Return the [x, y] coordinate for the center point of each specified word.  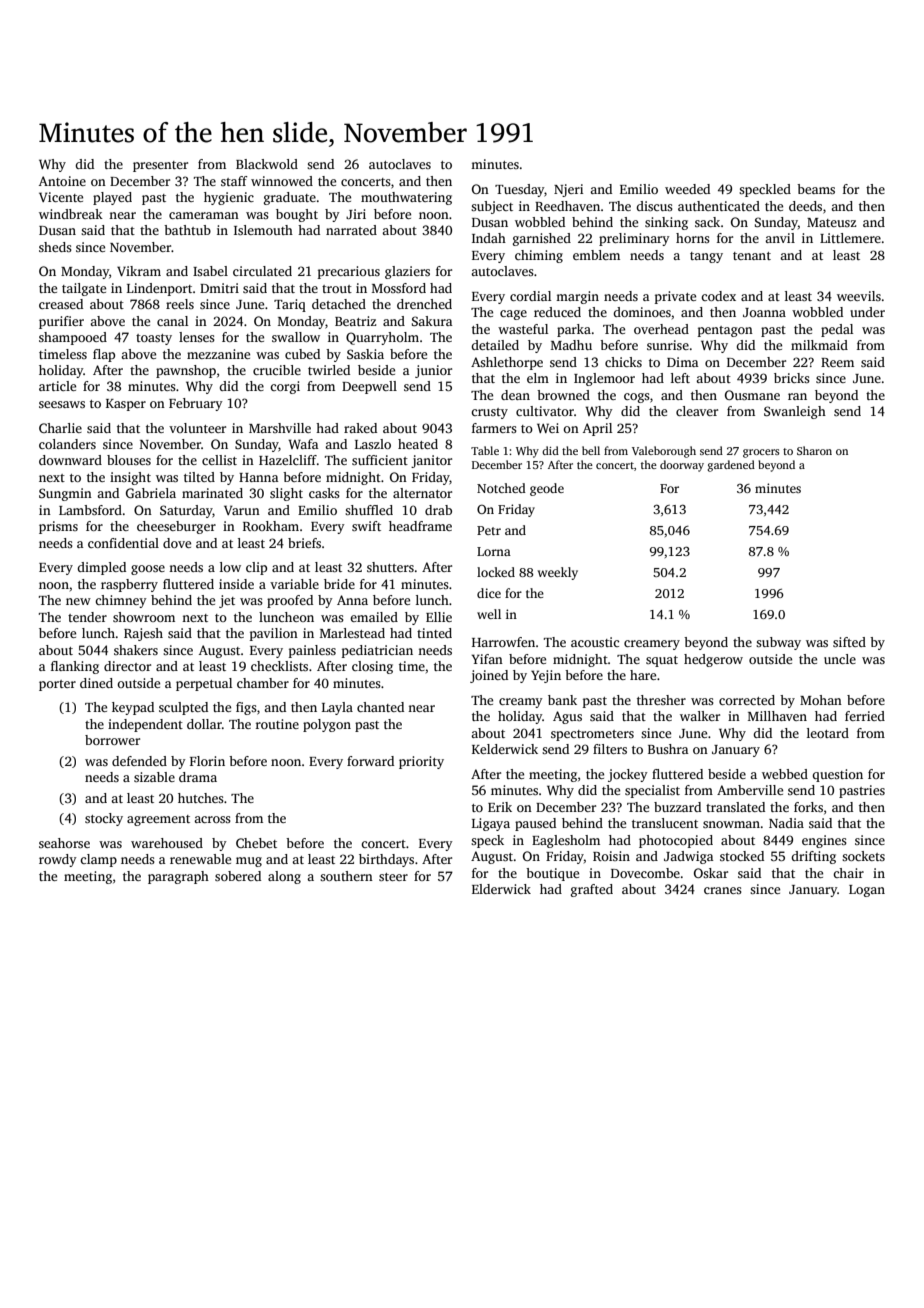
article [57, 386]
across [212, 819]
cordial [530, 296]
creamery [652, 645]
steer [393, 877]
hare [643, 675]
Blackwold [267, 164]
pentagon [725, 331]
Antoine [62, 181]
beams [816, 189]
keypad [133, 708]
